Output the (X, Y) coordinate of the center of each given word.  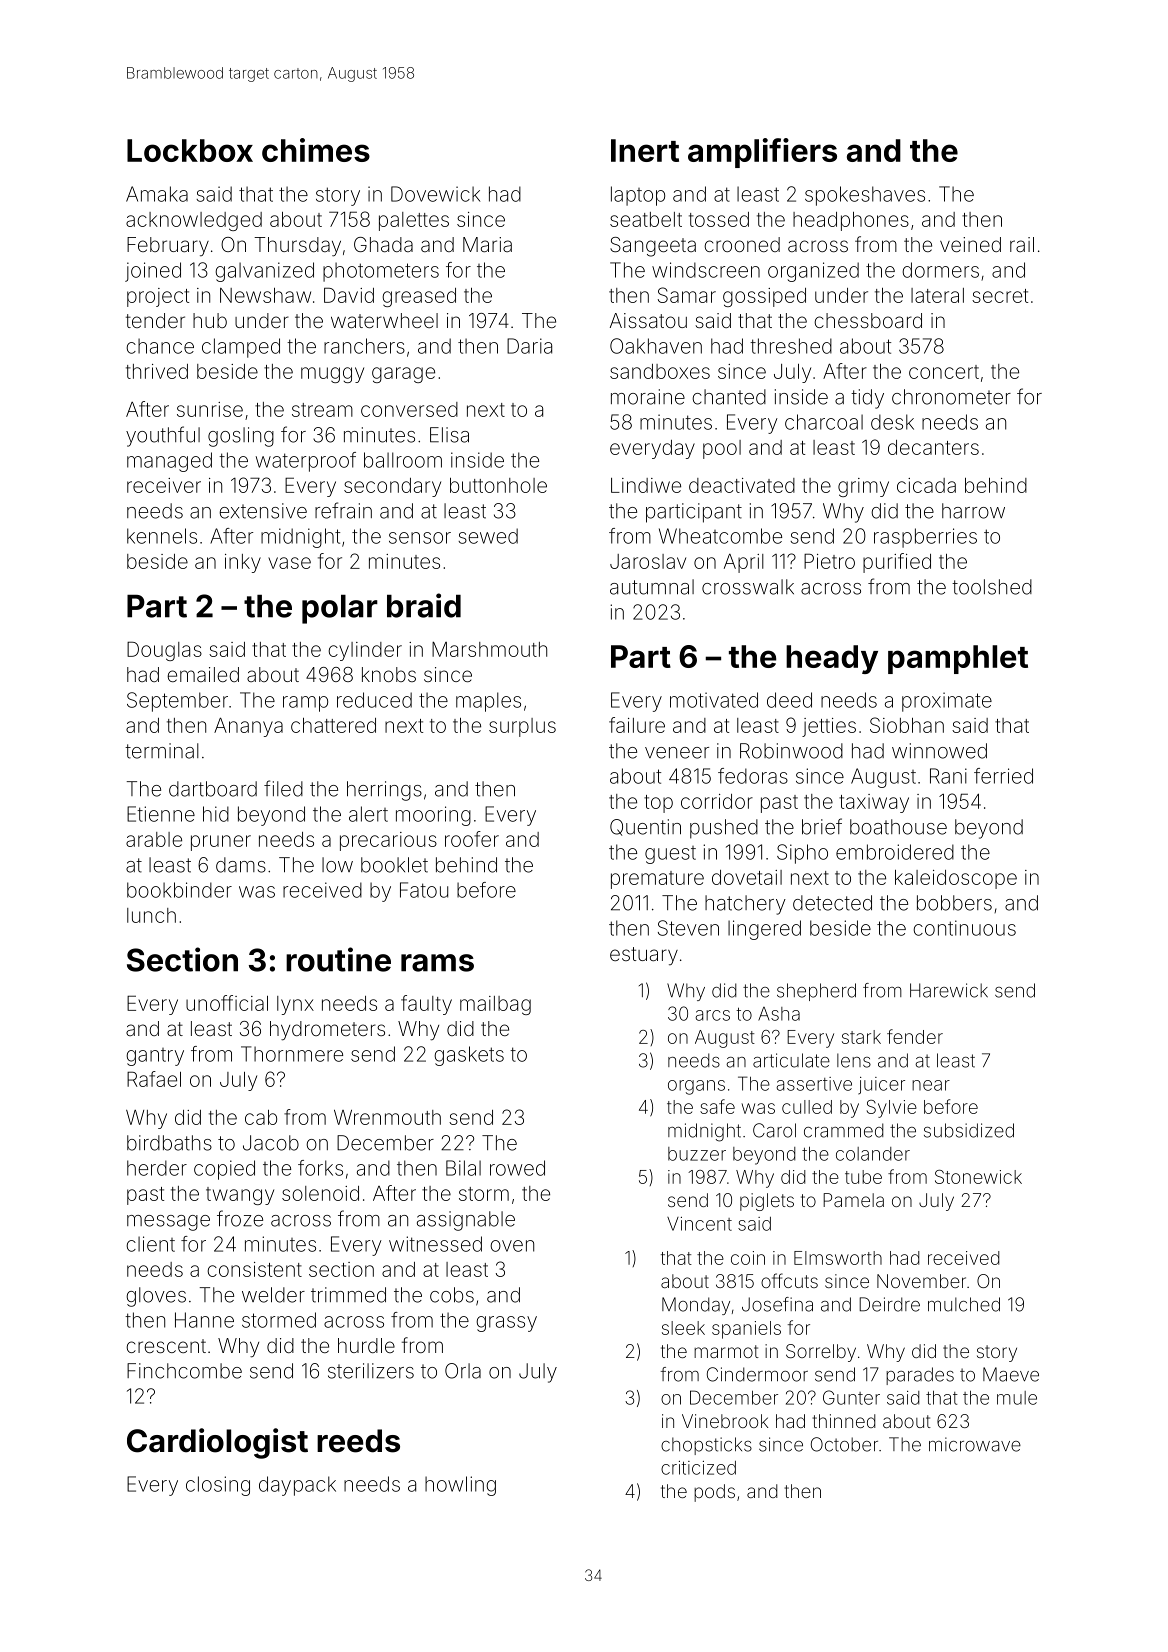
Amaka (157, 194)
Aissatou (648, 320)
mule (1017, 1398)
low (337, 865)
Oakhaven (656, 346)
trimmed (348, 1295)
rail (1022, 244)
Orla (463, 1371)
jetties (829, 727)
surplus (522, 727)
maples (488, 702)
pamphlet (958, 659)
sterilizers (371, 1371)
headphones (851, 221)
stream (322, 410)
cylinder (365, 651)
